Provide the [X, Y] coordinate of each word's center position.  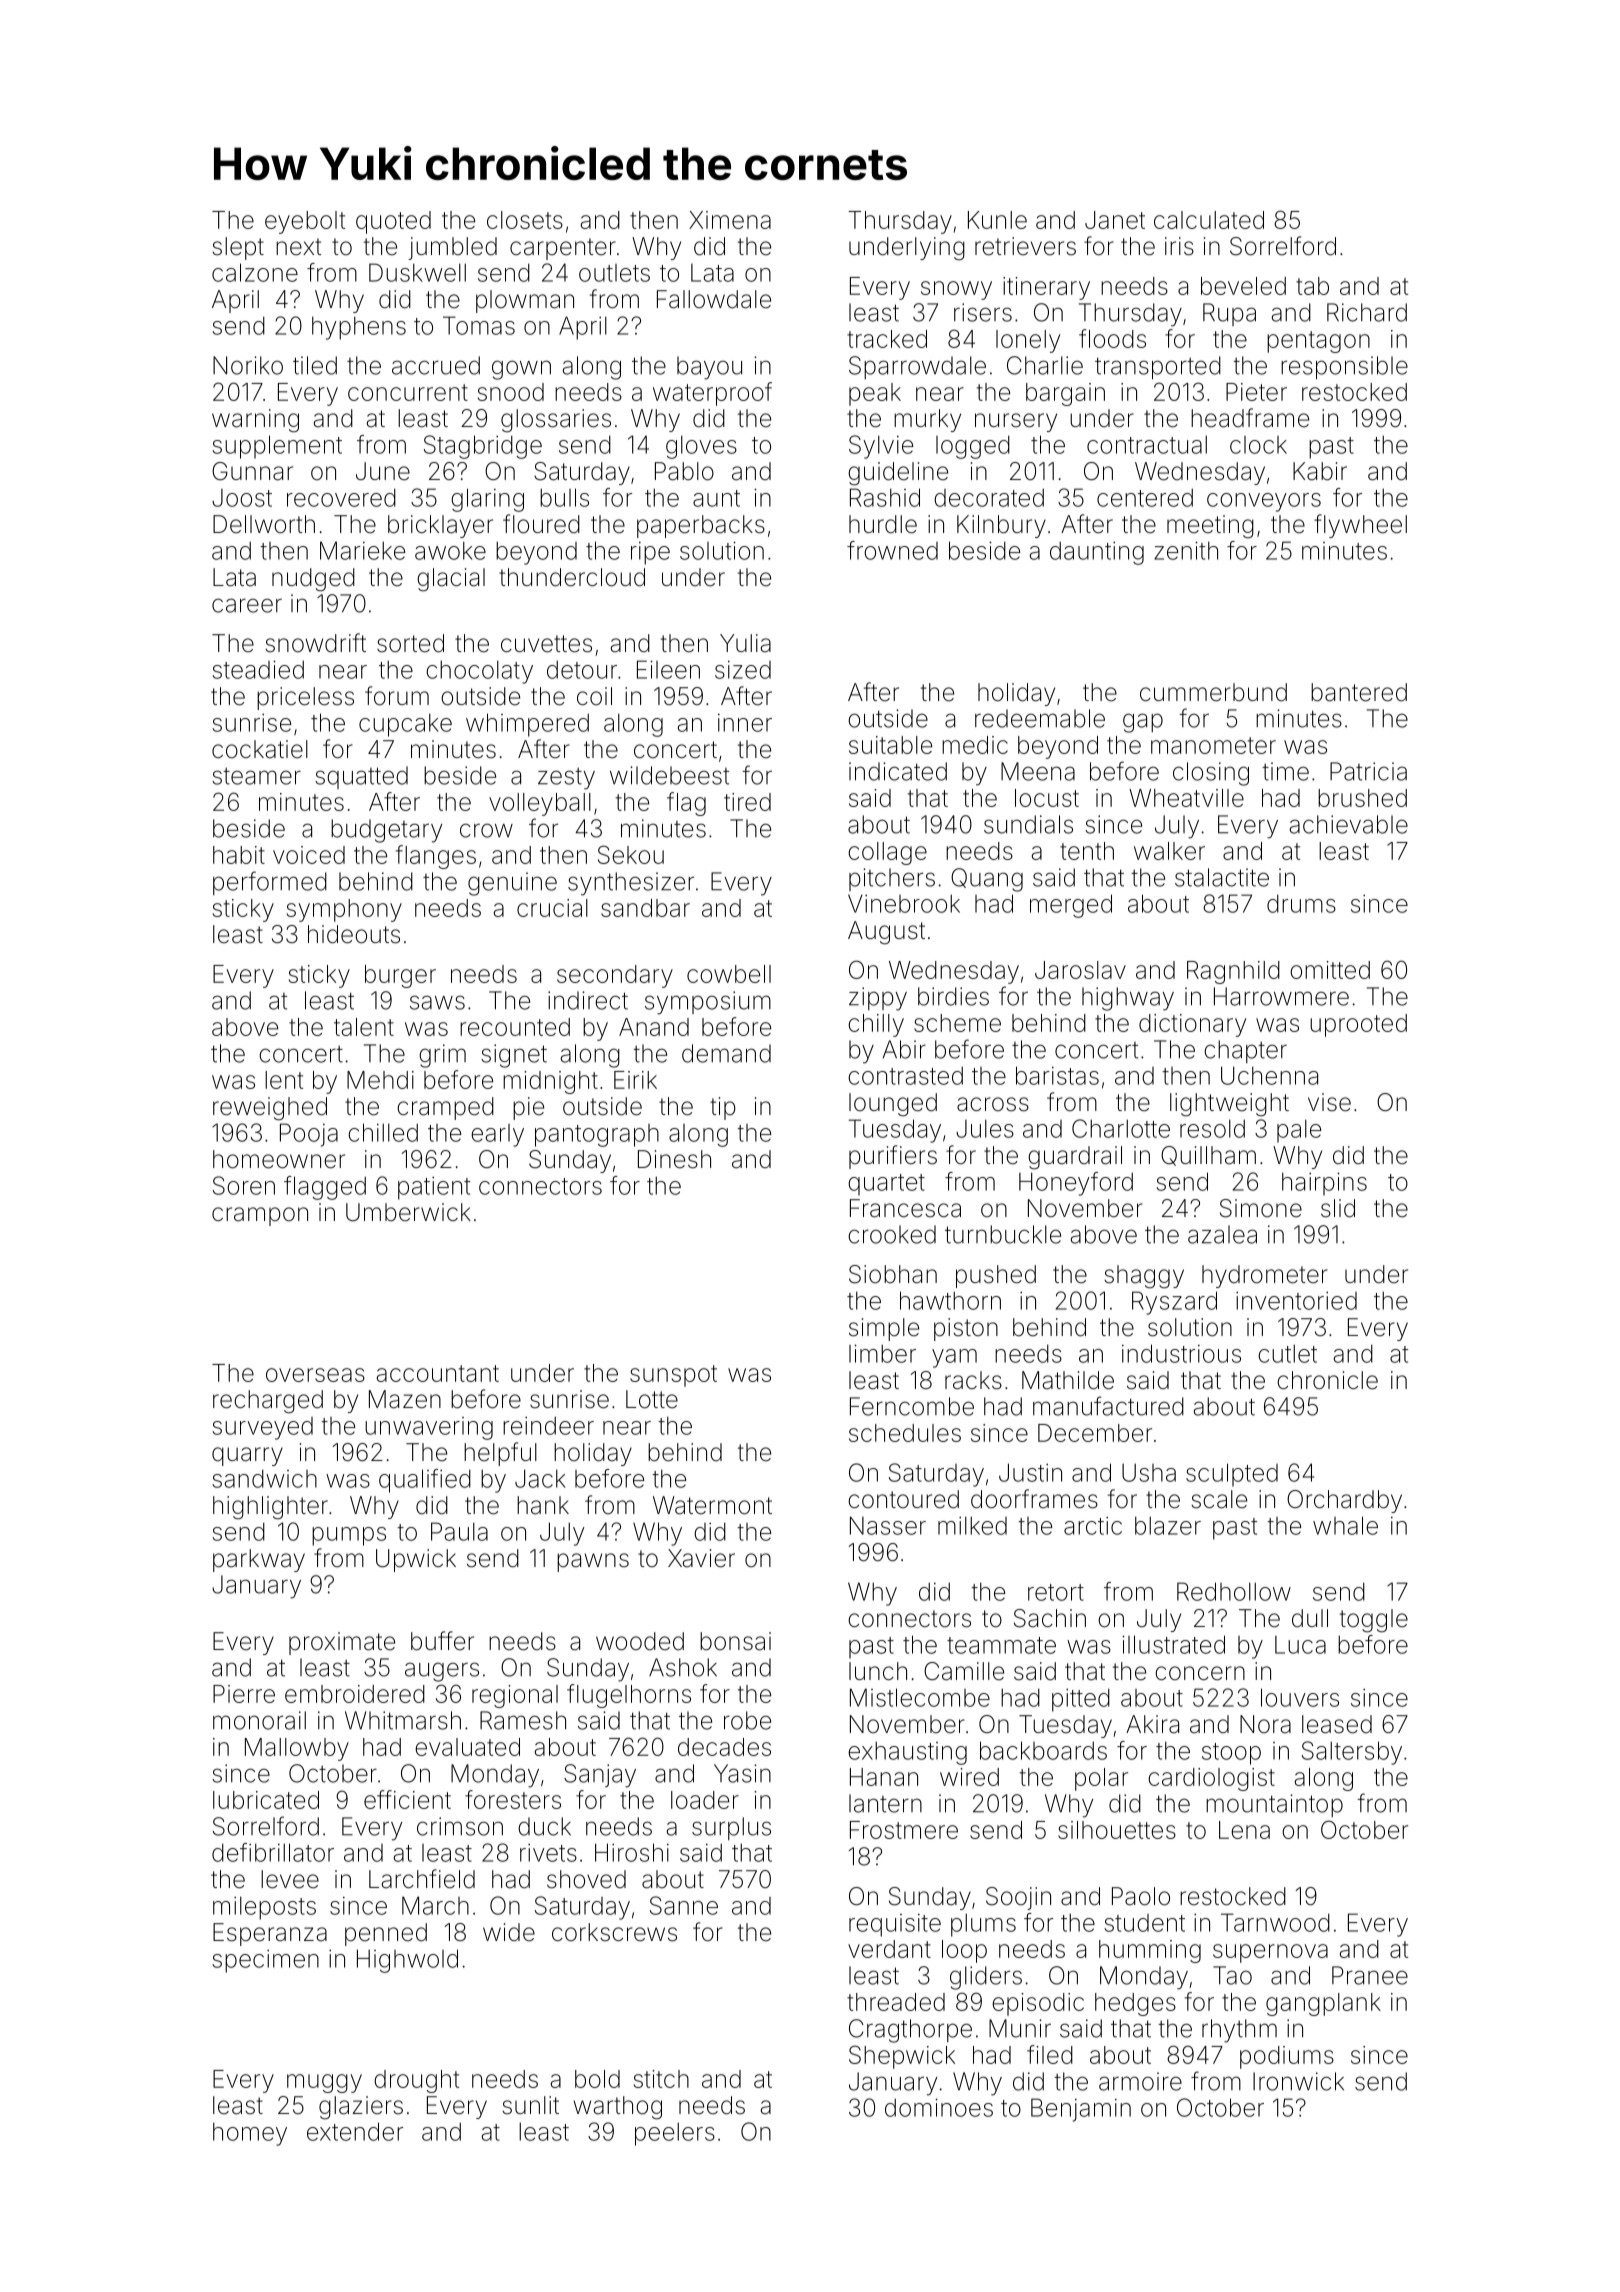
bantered [1359, 692]
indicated [898, 771]
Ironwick [1298, 2081]
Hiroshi [632, 1852]
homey [250, 2134]
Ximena [730, 220]
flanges [436, 857]
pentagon [1318, 342]
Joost [242, 498]
